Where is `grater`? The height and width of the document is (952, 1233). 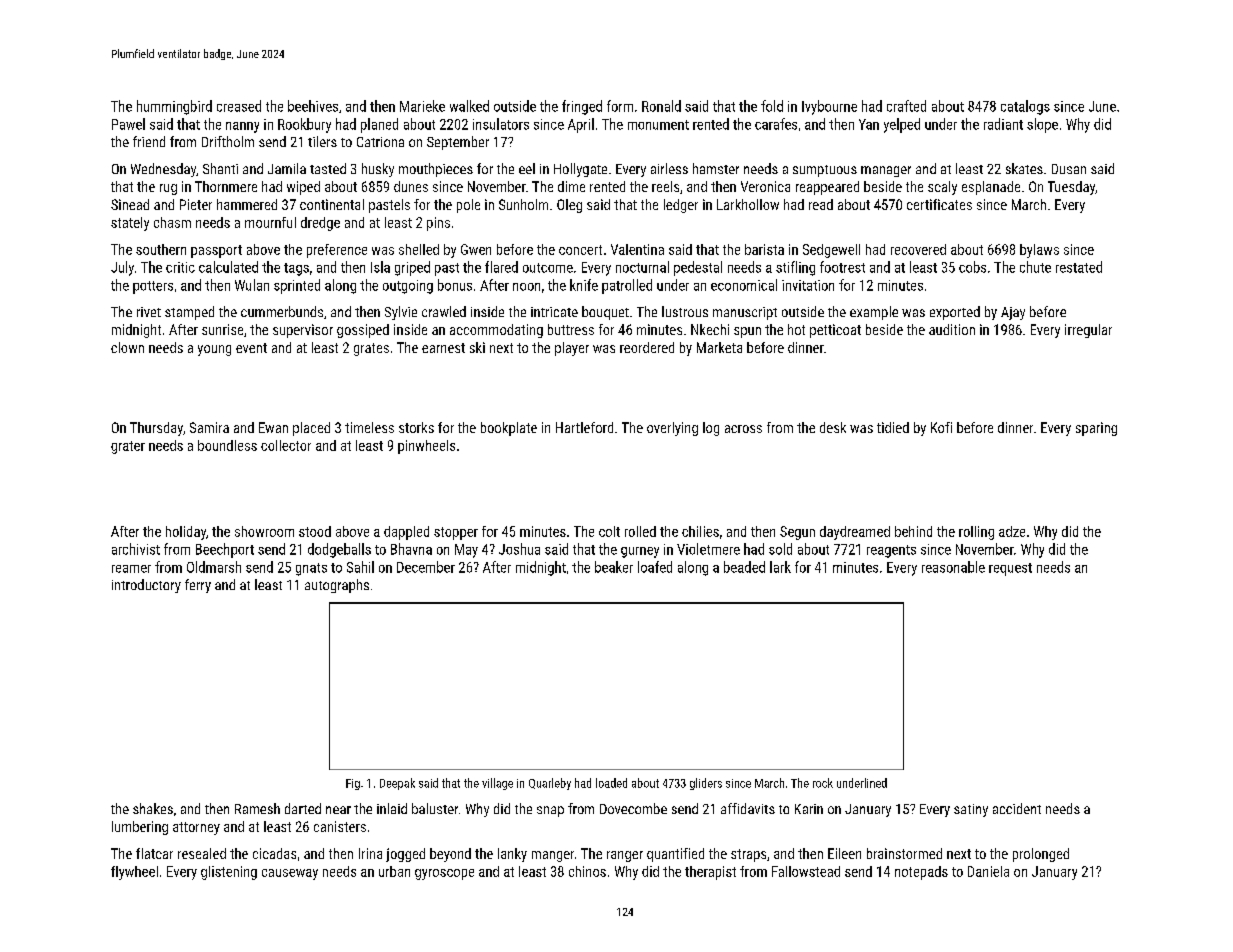
grater is located at coordinates (128, 447).
